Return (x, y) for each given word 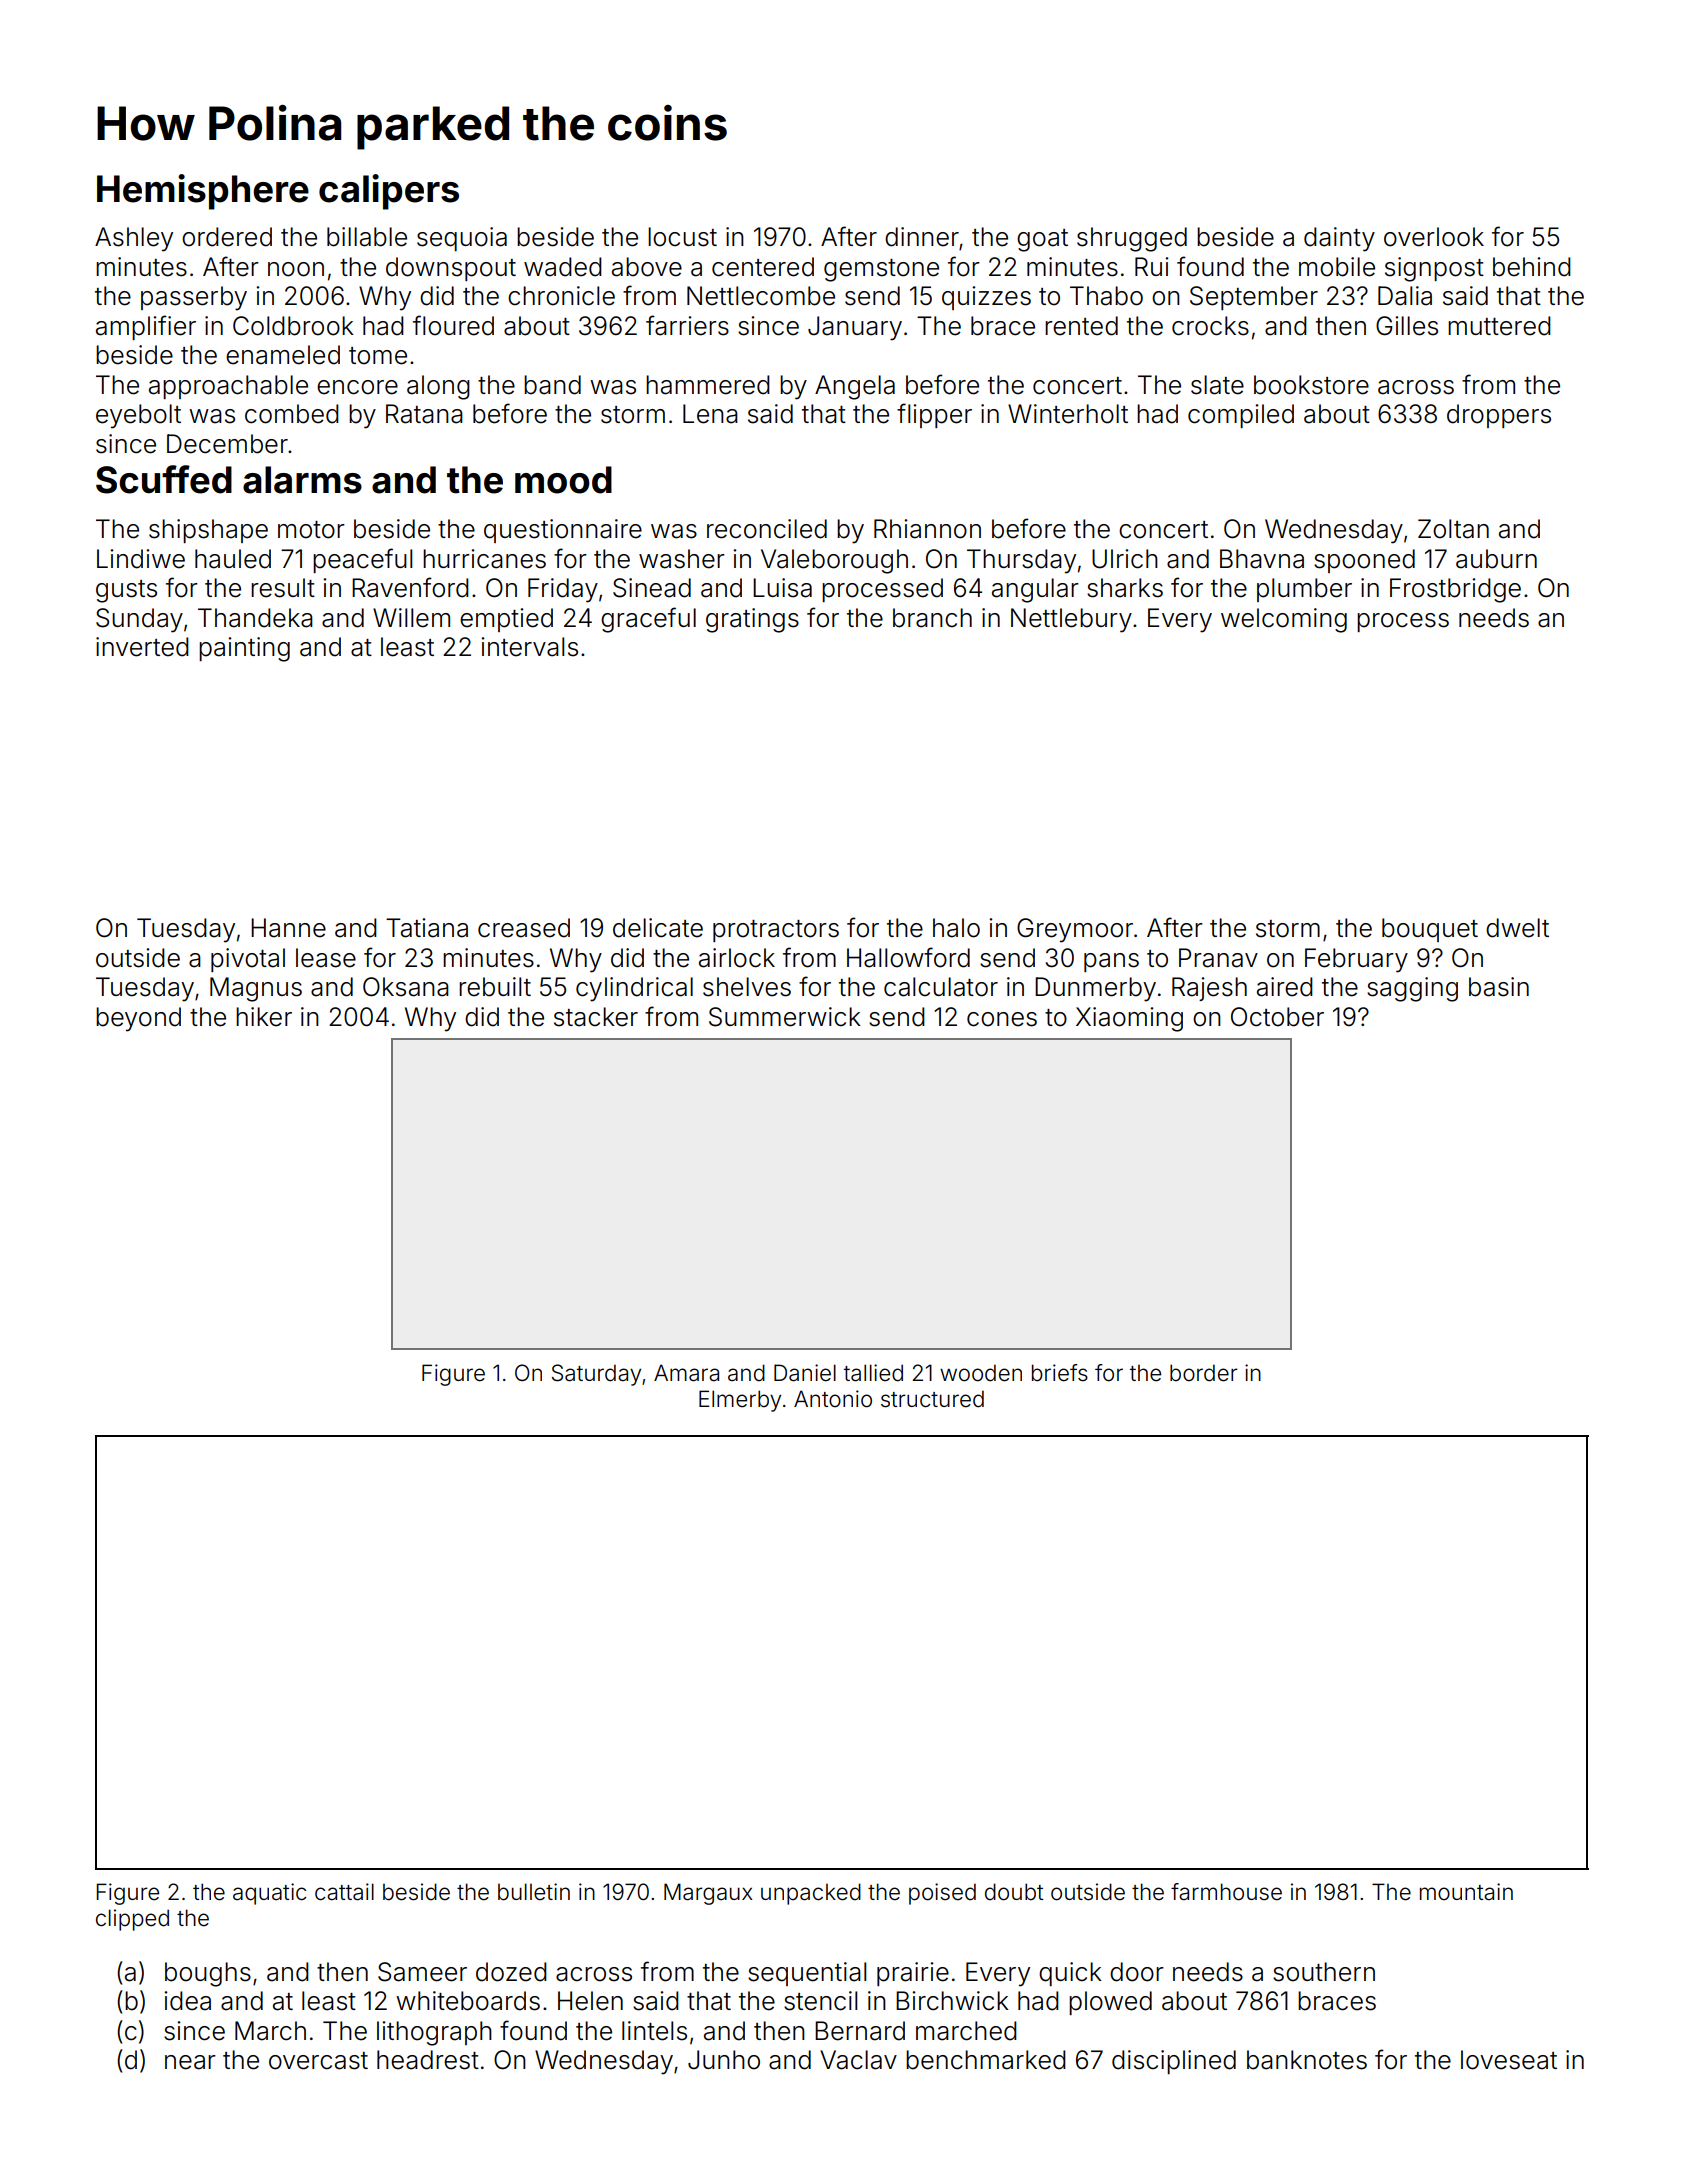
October (1277, 1017)
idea (187, 2001)
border (1204, 1373)
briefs (1060, 1373)
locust (682, 237)
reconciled (767, 529)
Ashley (134, 239)
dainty (1339, 239)
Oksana (406, 987)
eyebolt (138, 416)
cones (1002, 1019)
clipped (132, 1920)
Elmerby (740, 1401)
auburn (1496, 559)
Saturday (596, 1375)
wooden (981, 1373)
